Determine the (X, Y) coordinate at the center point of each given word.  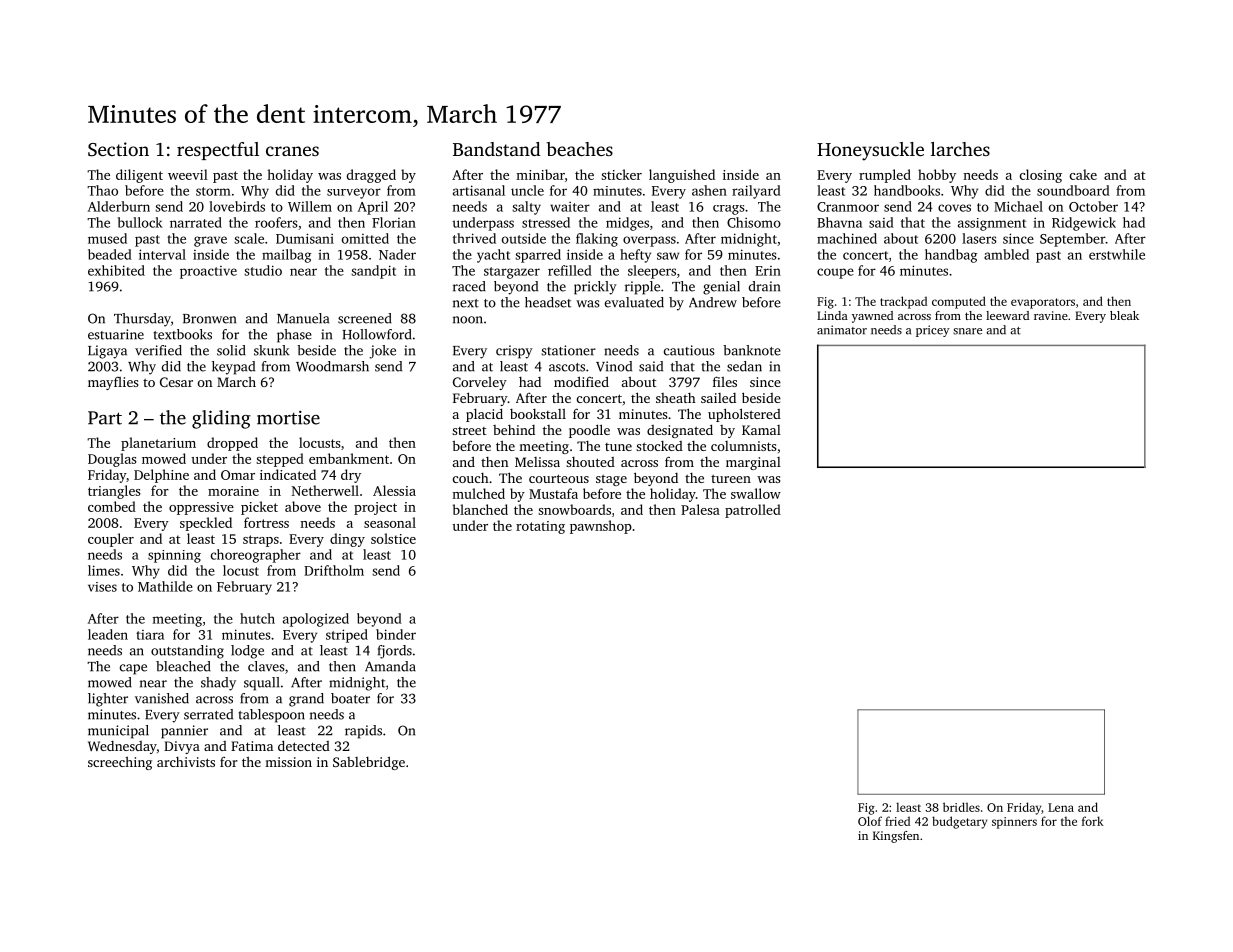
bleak (1124, 315)
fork (1093, 821)
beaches (580, 149)
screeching (120, 763)
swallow (756, 493)
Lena (1061, 807)
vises (102, 587)
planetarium (158, 444)
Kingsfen (896, 837)
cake (1083, 174)
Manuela (303, 318)
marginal (753, 463)
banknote (752, 350)
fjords (395, 652)
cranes (292, 151)
